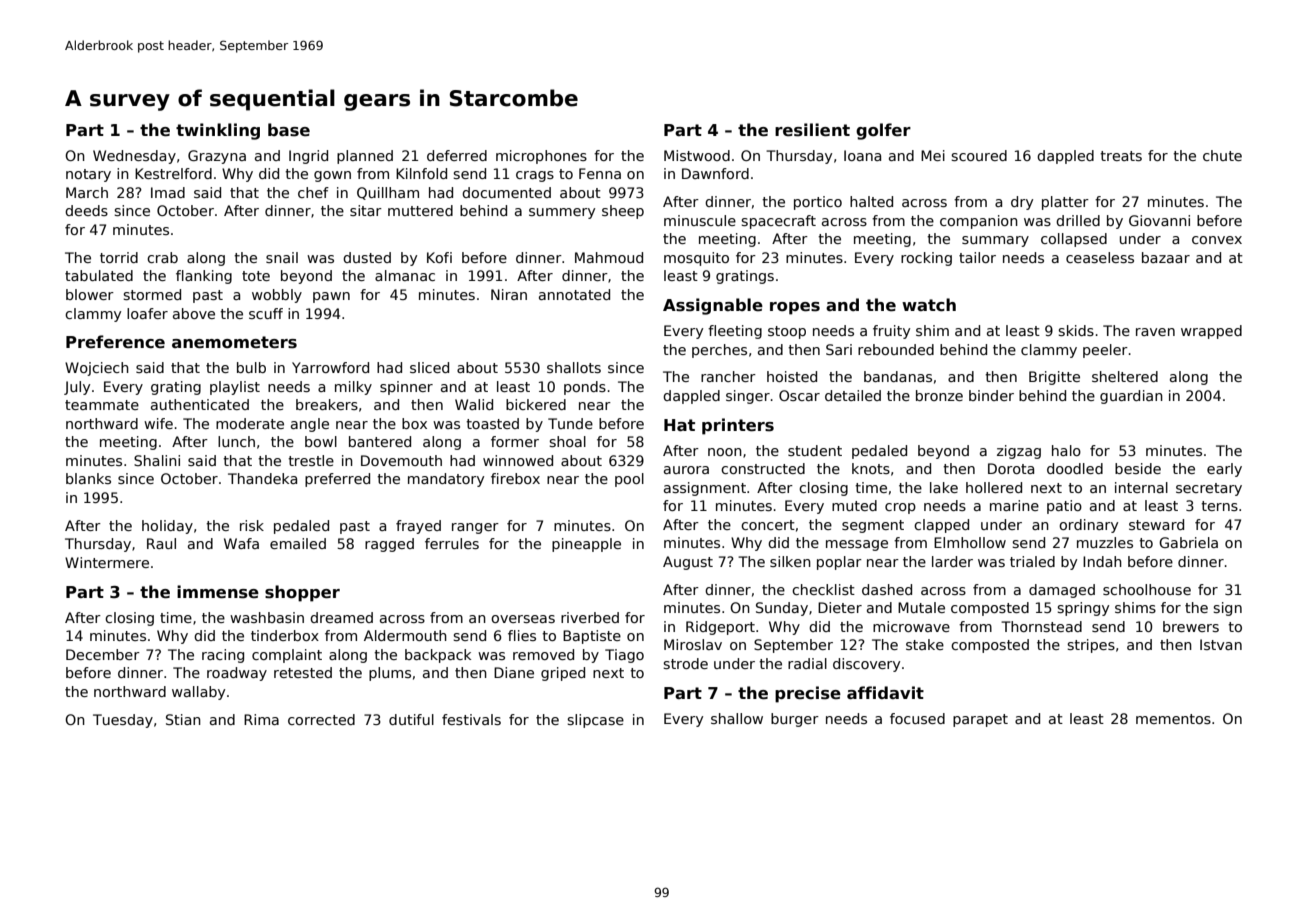  Describe the element at coordinates (720, 628) in the screenshot. I see `Ridgeport` at that location.
